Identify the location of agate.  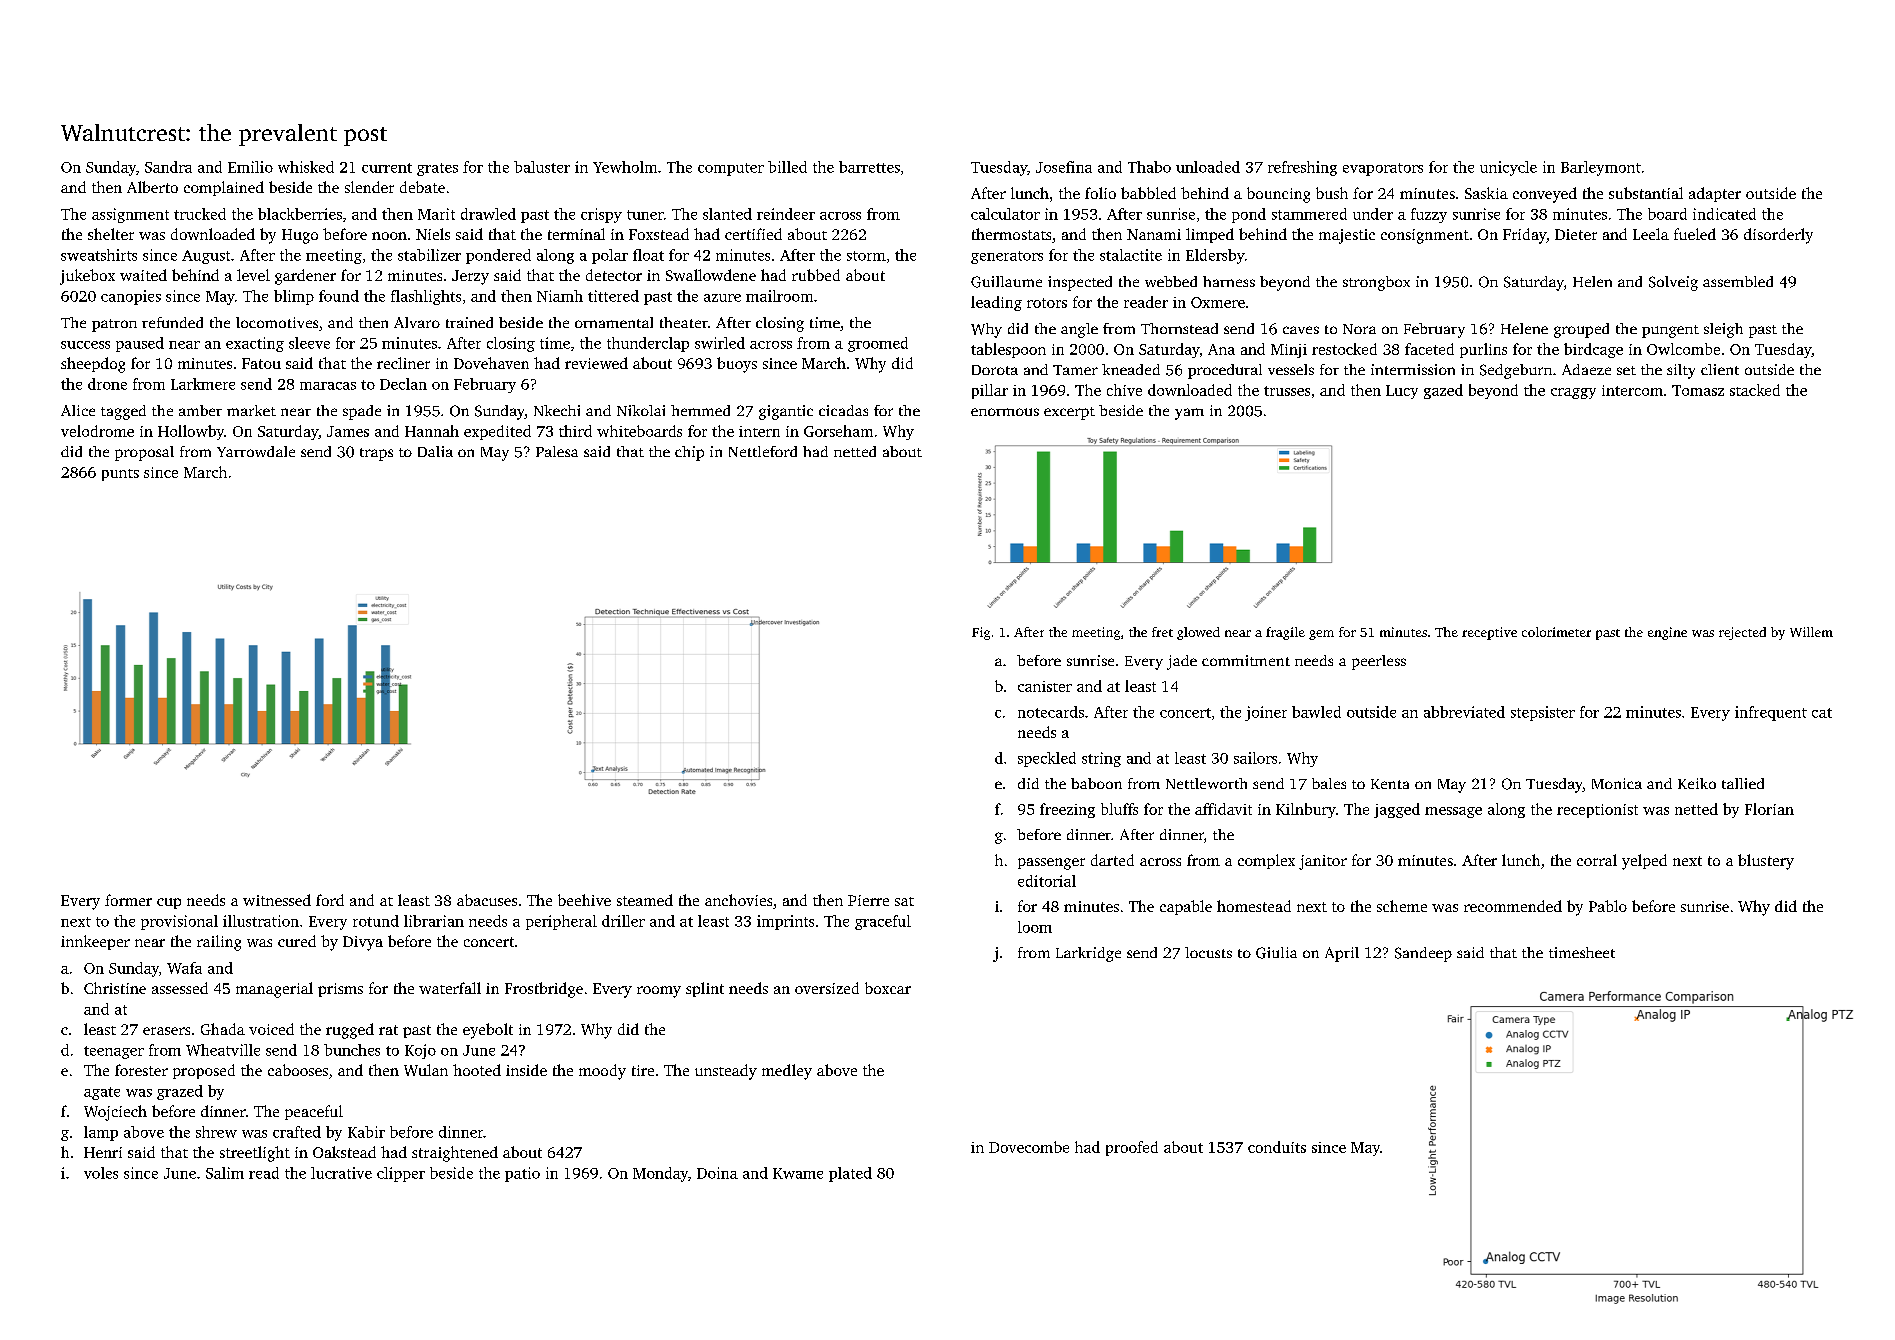
(102, 1093).
